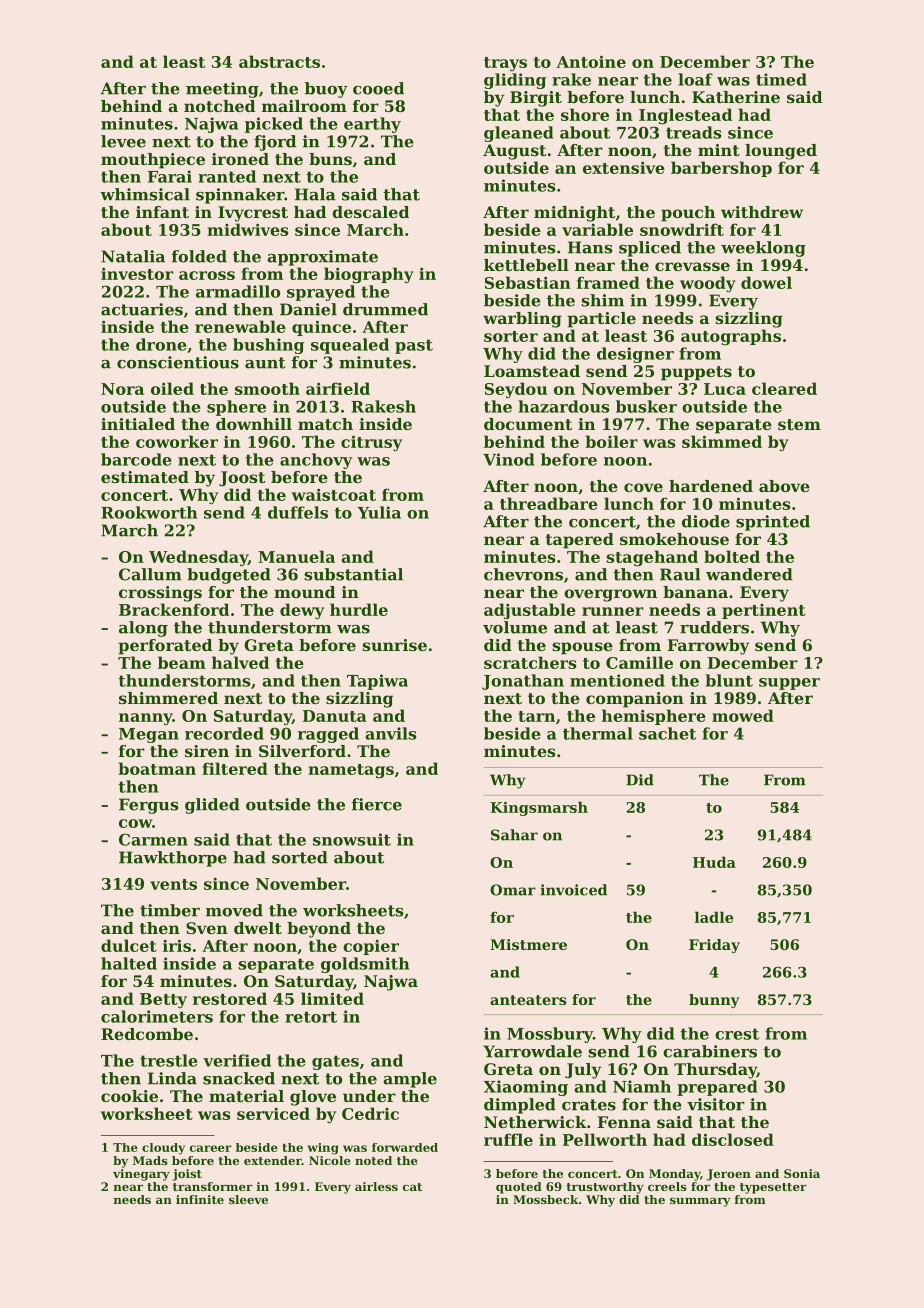 The image size is (924, 1308). What do you see at coordinates (279, 61) in the screenshot?
I see `abstracts` at bounding box center [279, 61].
